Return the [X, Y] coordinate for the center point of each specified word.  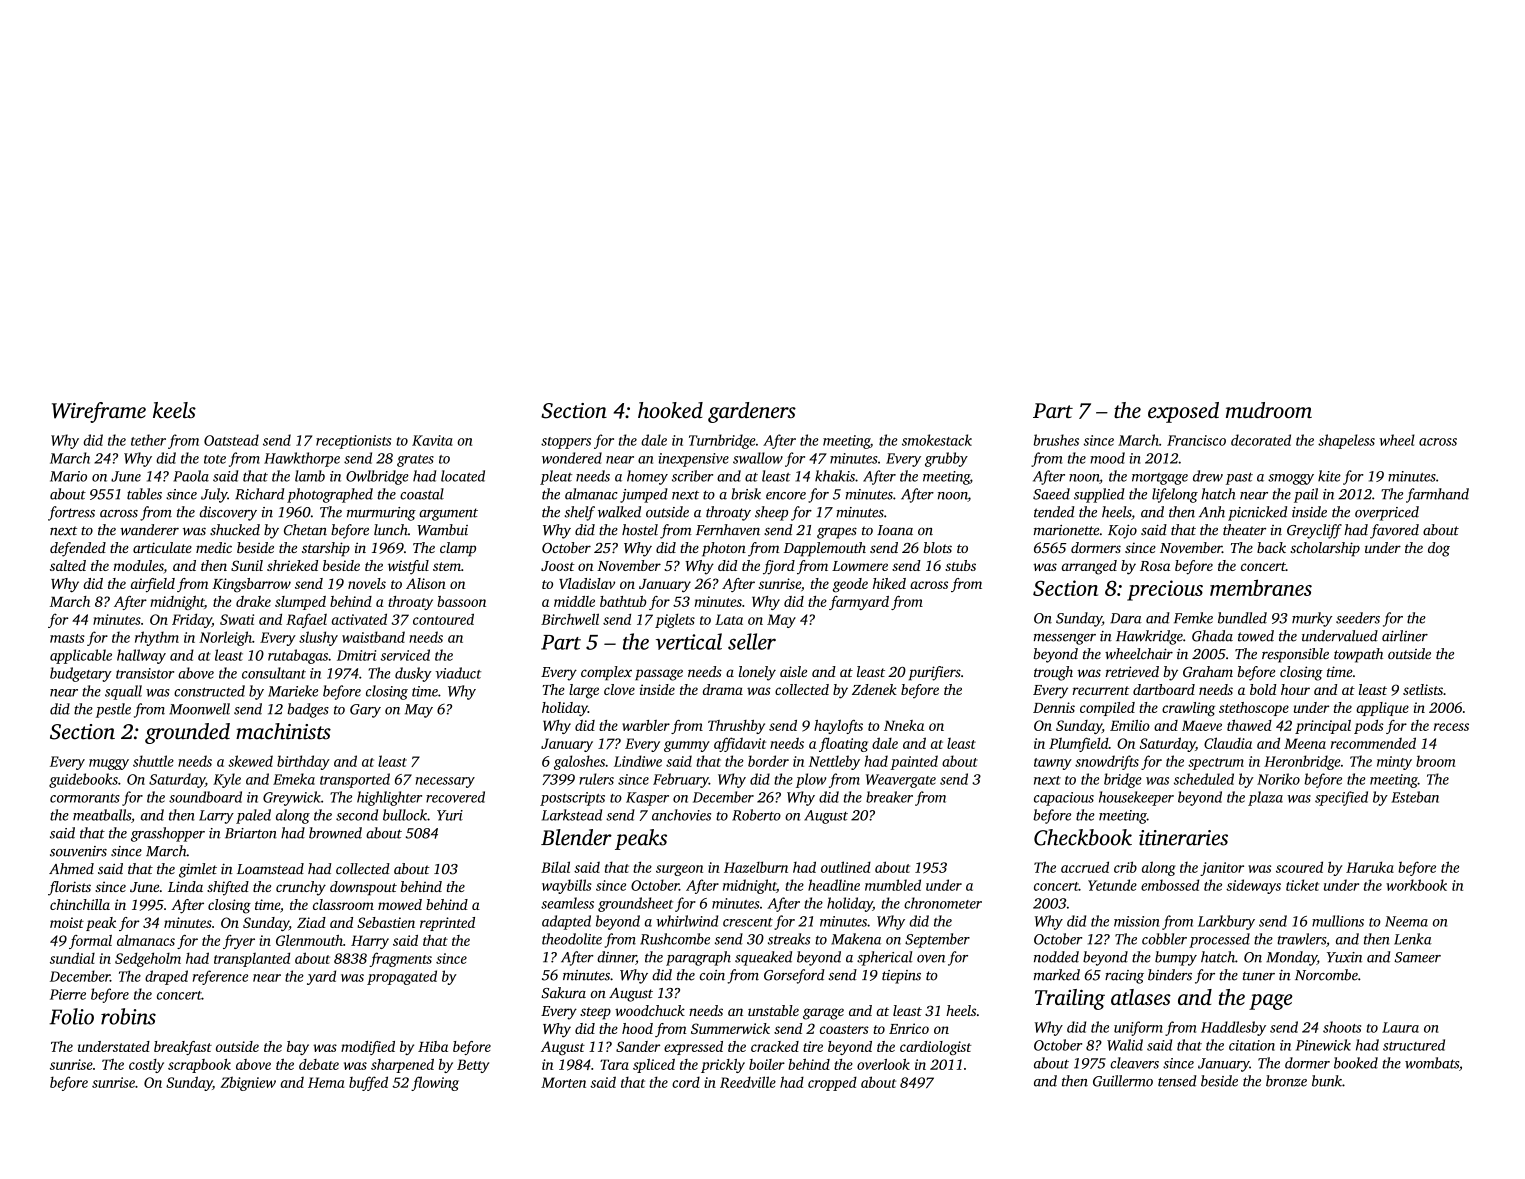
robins [128, 1016]
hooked [670, 410]
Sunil [247, 565]
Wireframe [99, 412]
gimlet [198, 870]
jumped [644, 495]
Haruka [1370, 867]
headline [834, 885]
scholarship [1325, 549]
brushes [1056, 440]
